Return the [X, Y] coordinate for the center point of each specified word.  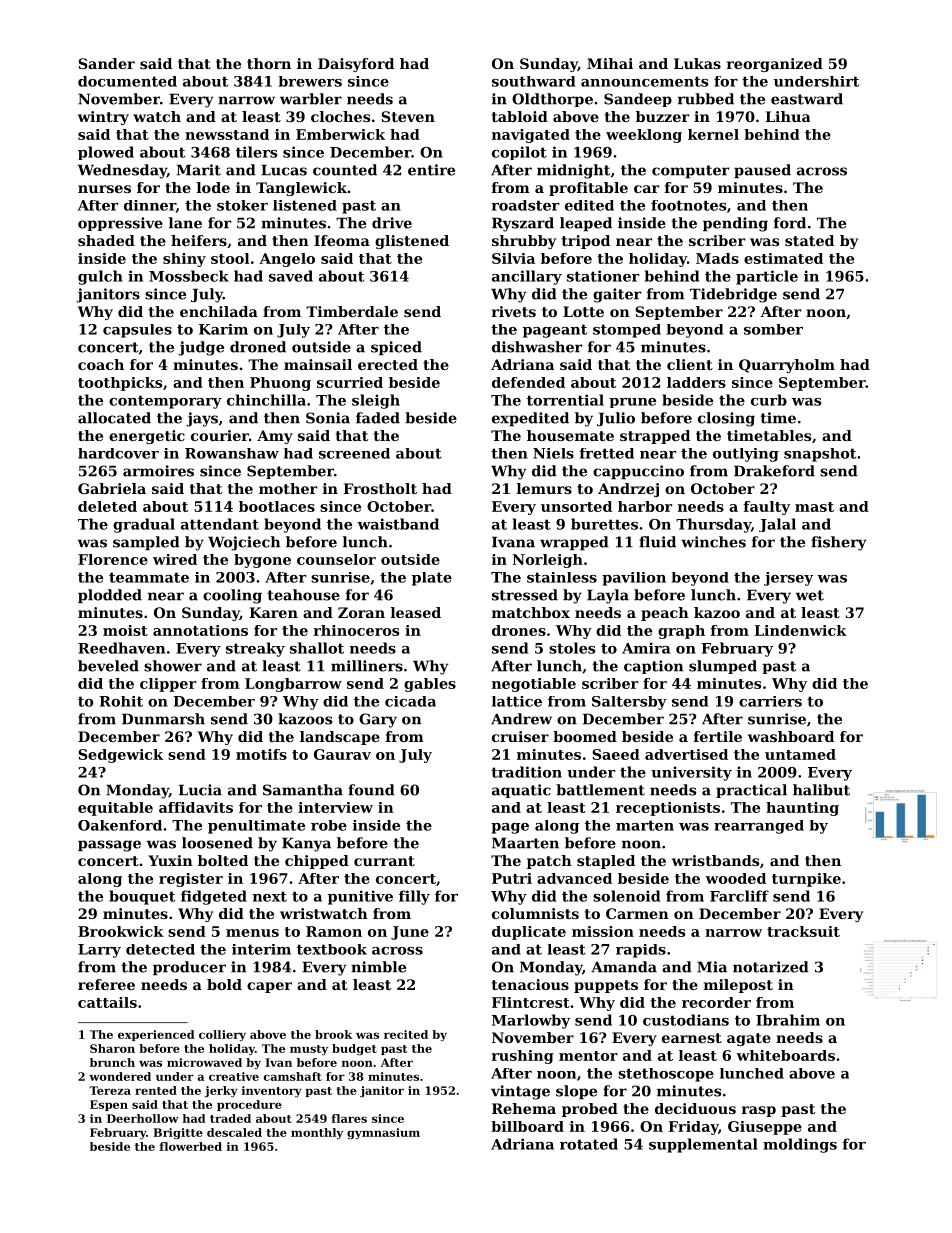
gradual [144, 525]
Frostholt [380, 488]
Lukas [697, 63]
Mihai [610, 63]
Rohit [121, 701]
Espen [109, 1105]
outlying [746, 455]
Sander [106, 63]
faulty [767, 508]
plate [432, 579]
